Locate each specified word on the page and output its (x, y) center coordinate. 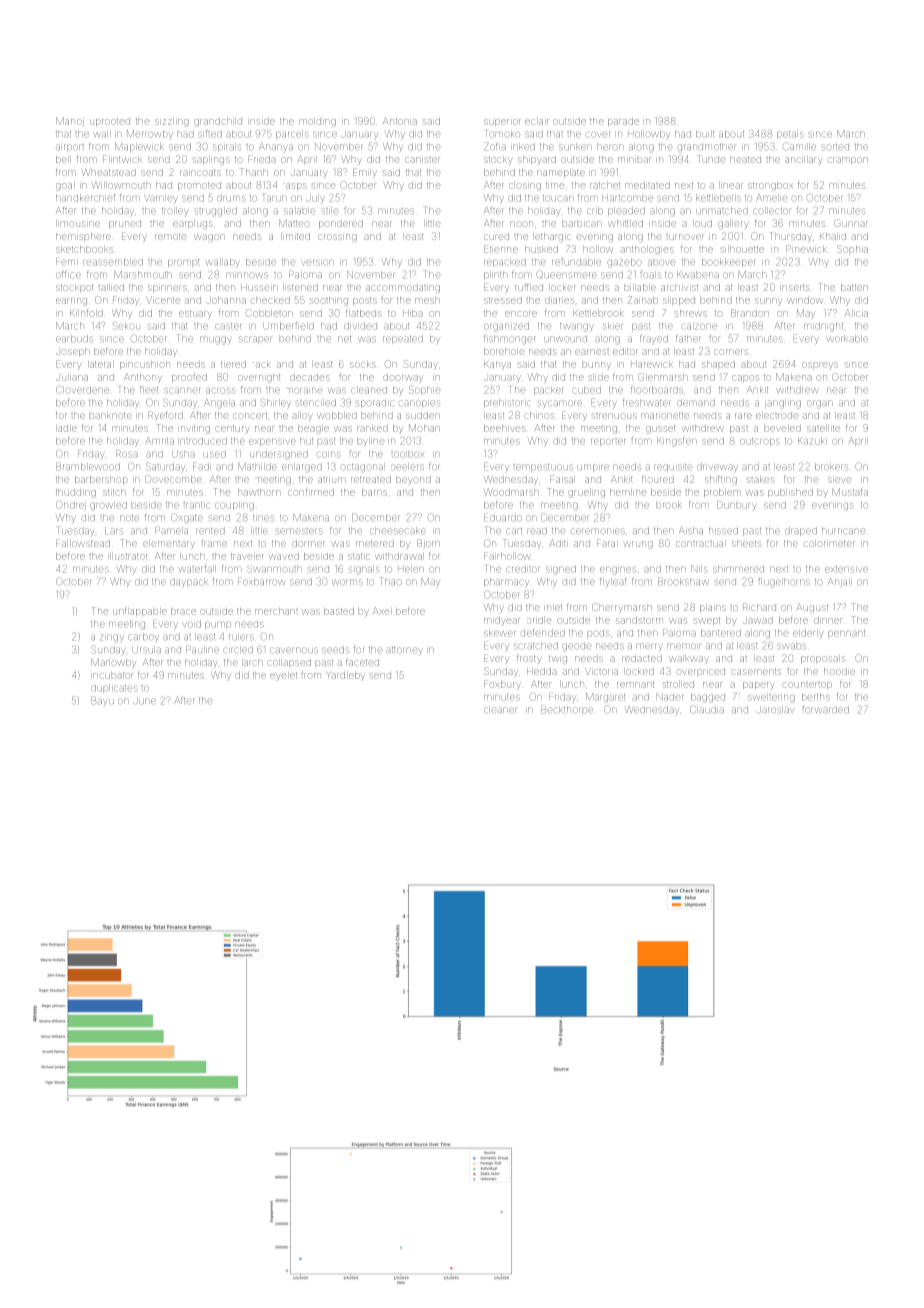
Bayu (102, 701)
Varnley (161, 199)
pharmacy (506, 583)
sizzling (172, 123)
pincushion (145, 365)
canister (422, 160)
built (705, 134)
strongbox (771, 187)
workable (848, 339)
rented (210, 531)
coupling (234, 506)
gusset (661, 430)
